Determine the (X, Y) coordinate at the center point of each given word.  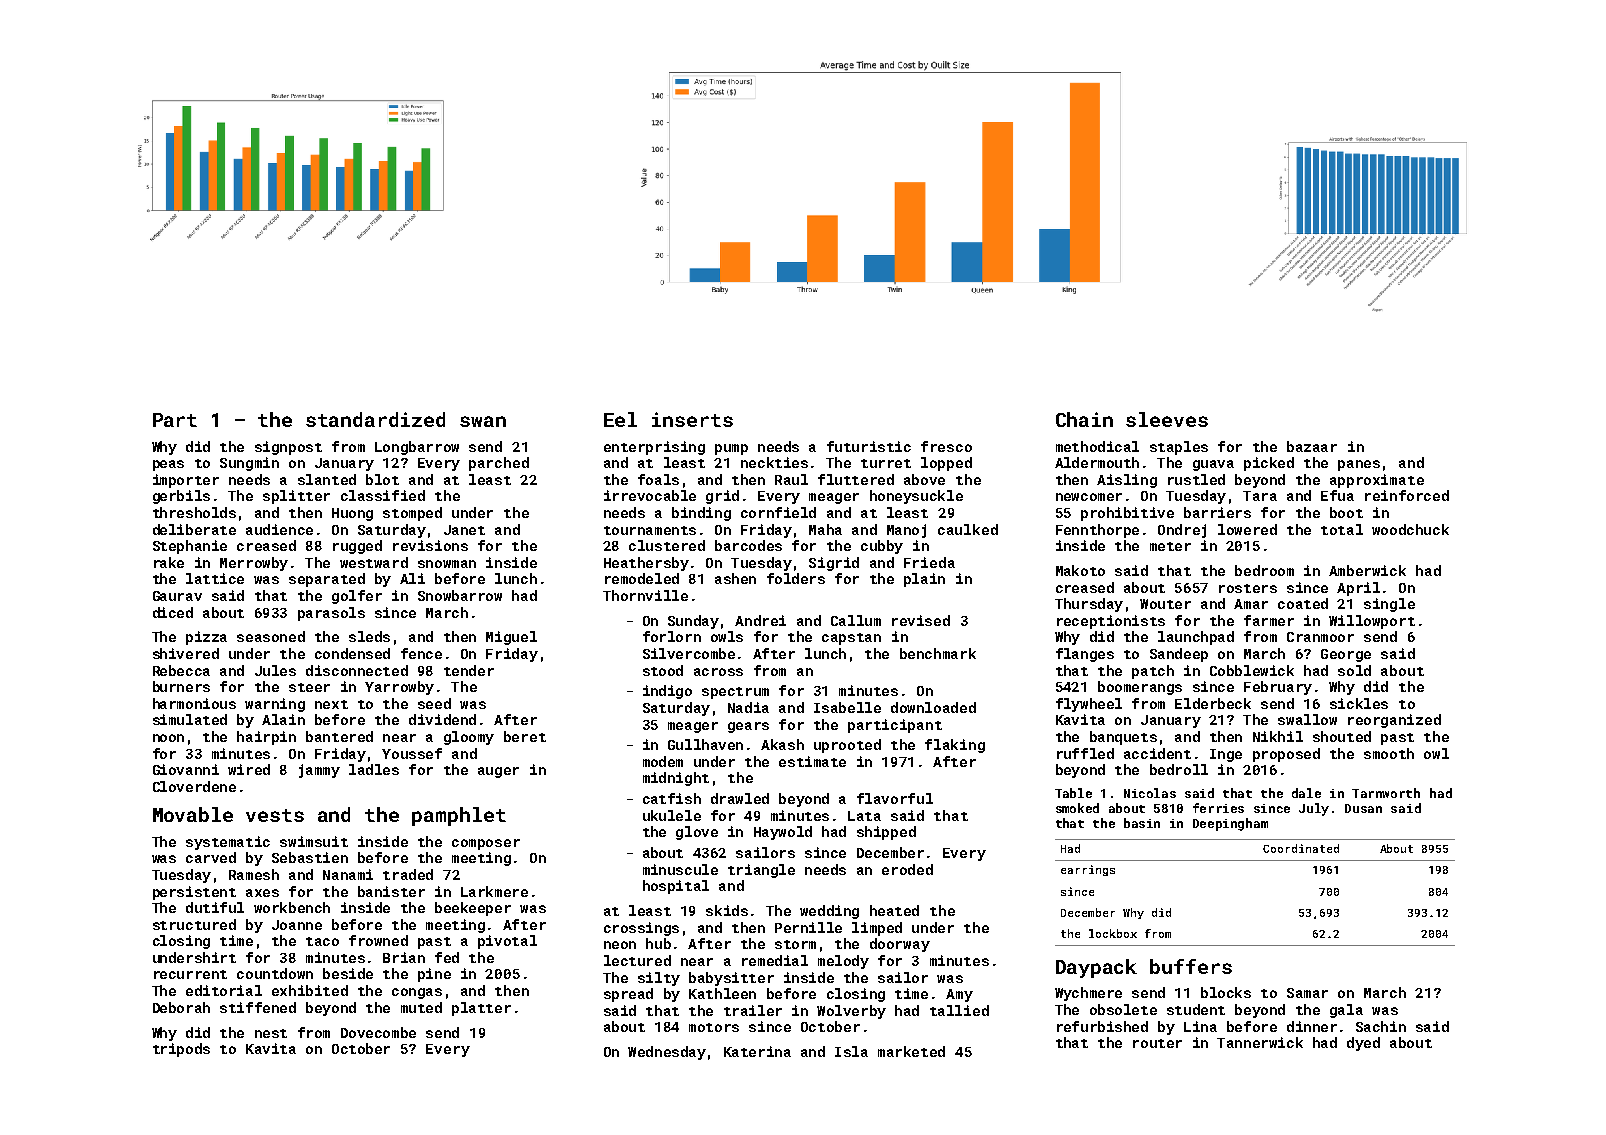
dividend (442, 719)
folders (796, 578)
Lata (864, 816)
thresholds (194, 512)
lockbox (1113, 933)
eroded (907, 869)
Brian (404, 957)
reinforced (1407, 495)
